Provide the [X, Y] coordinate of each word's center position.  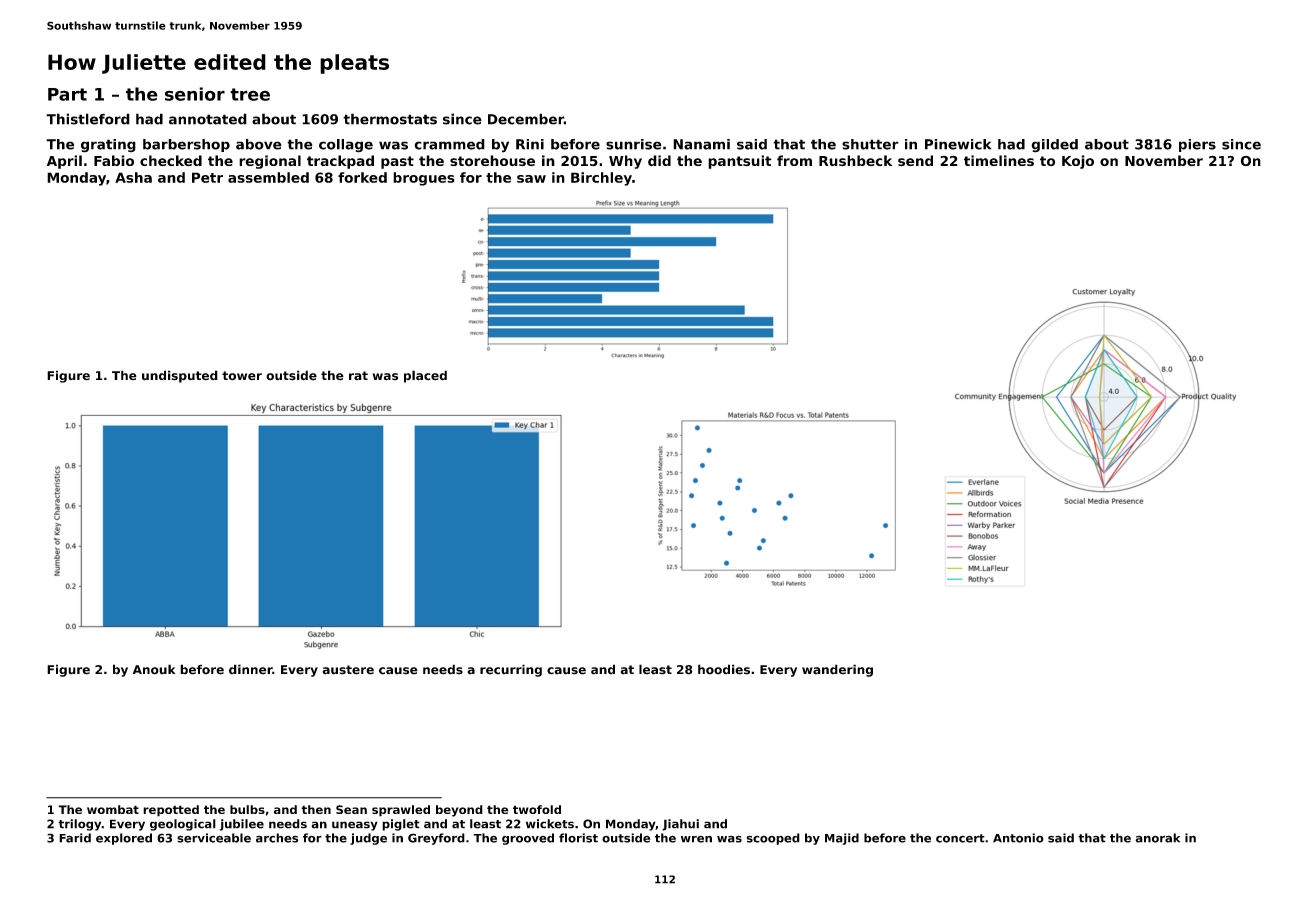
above [259, 144]
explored [124, 839]
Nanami [701, 144]
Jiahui [680, 825]
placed [425, 376]
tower [242, 376]
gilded [1054, 146]
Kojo [1078, 162]
